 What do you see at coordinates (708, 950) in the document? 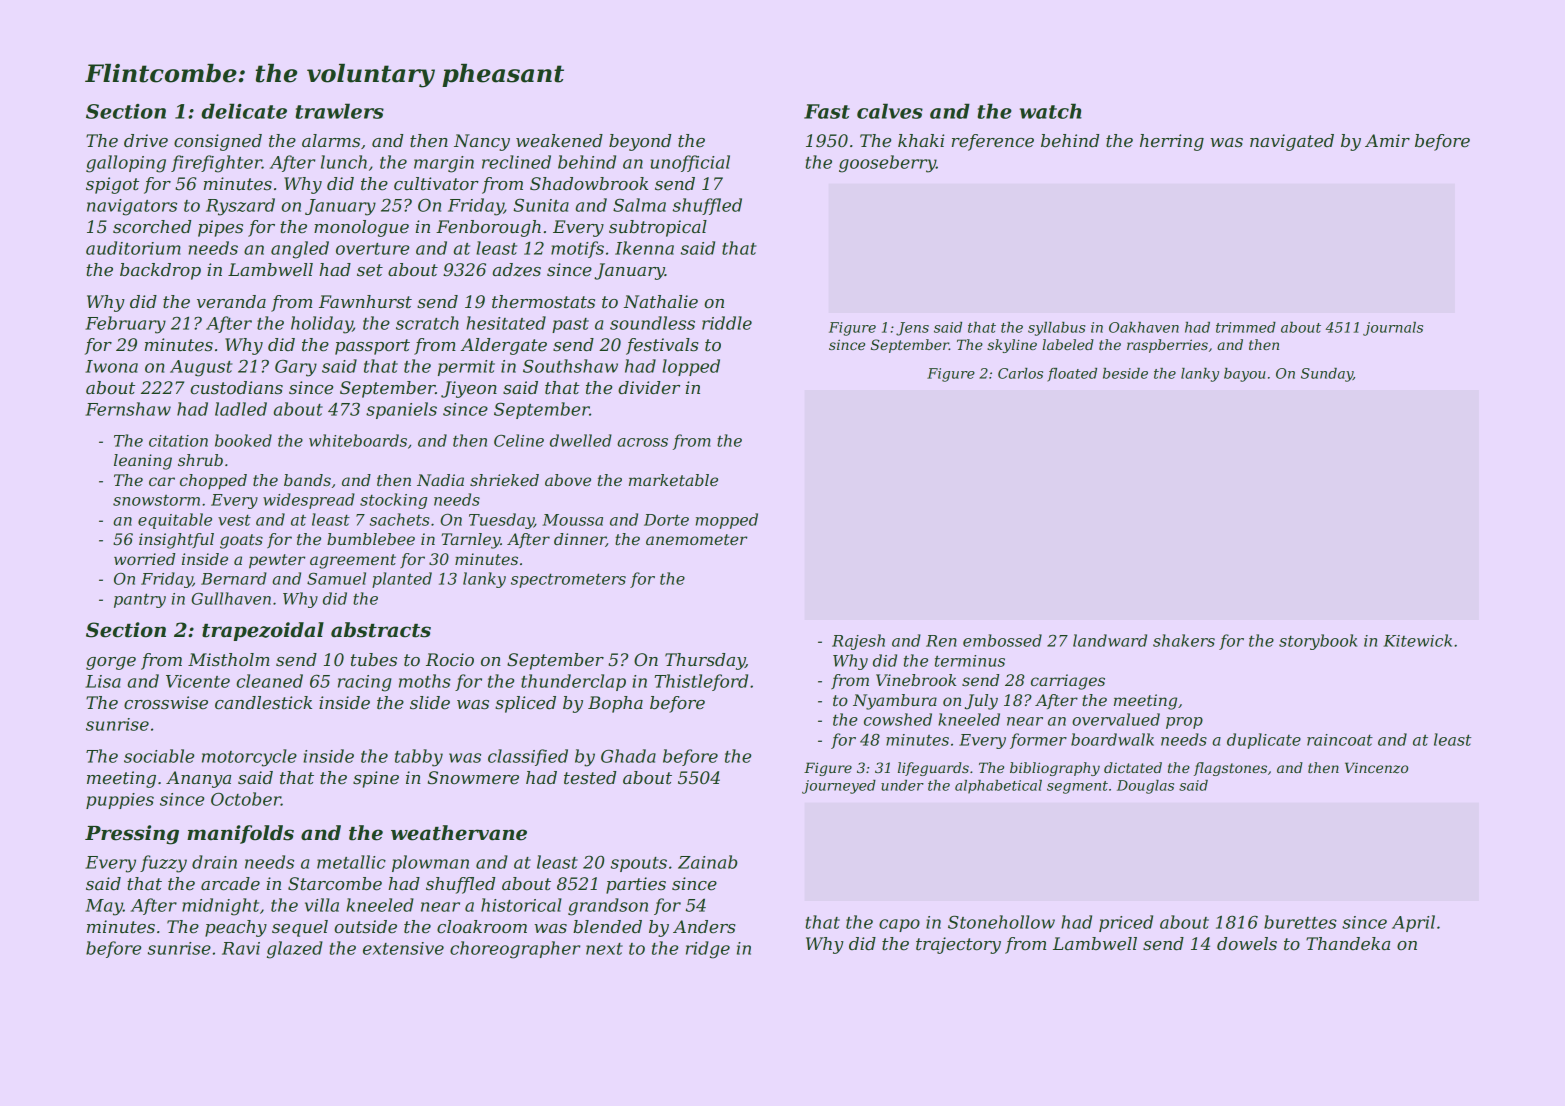
I see `ridge` at bounding box center [708, 950].
